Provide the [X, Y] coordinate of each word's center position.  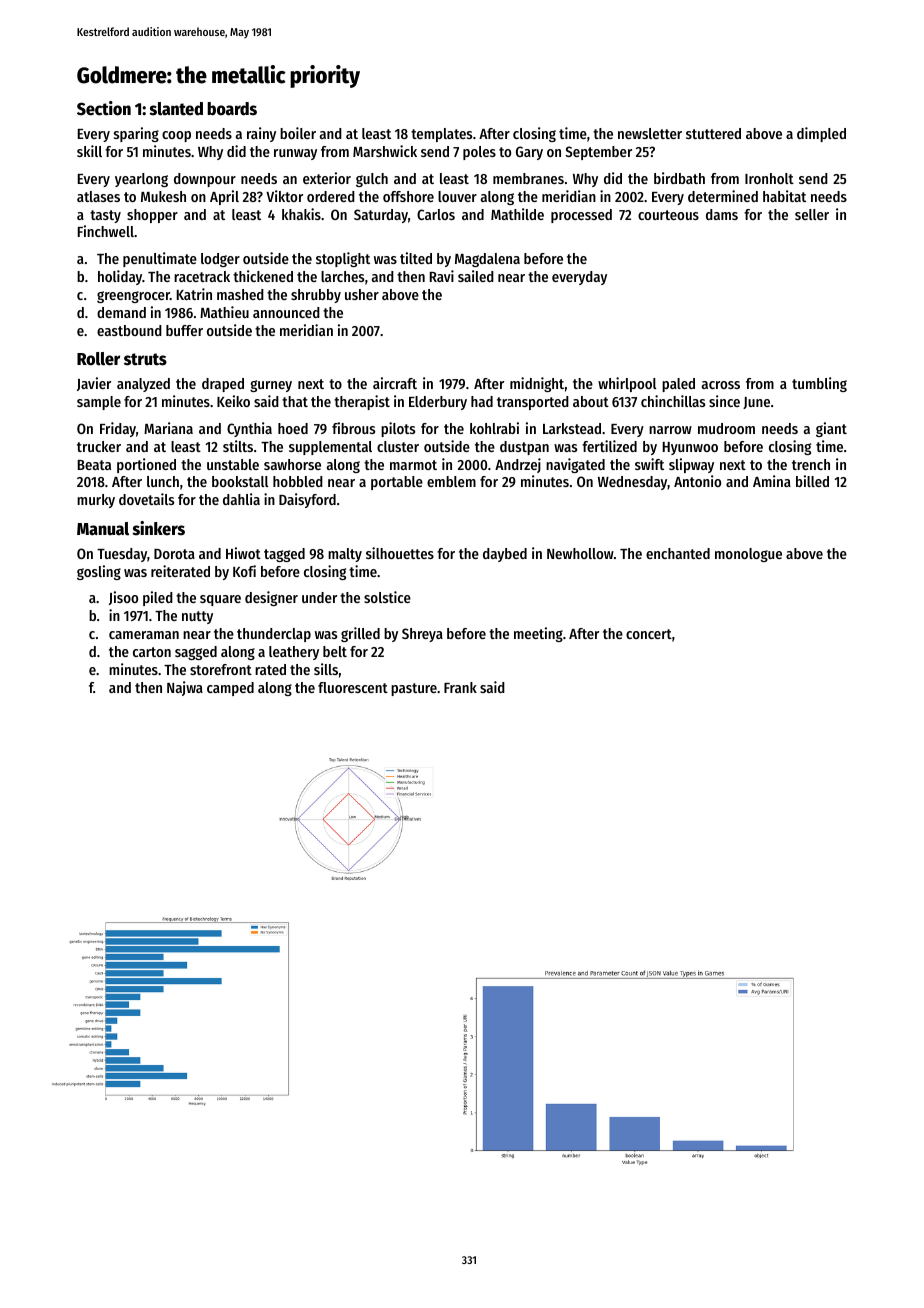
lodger [220, 260]
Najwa [185, 688]
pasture [414, 689]
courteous [668, 215]
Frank [460, 687]
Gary [529, 153]
